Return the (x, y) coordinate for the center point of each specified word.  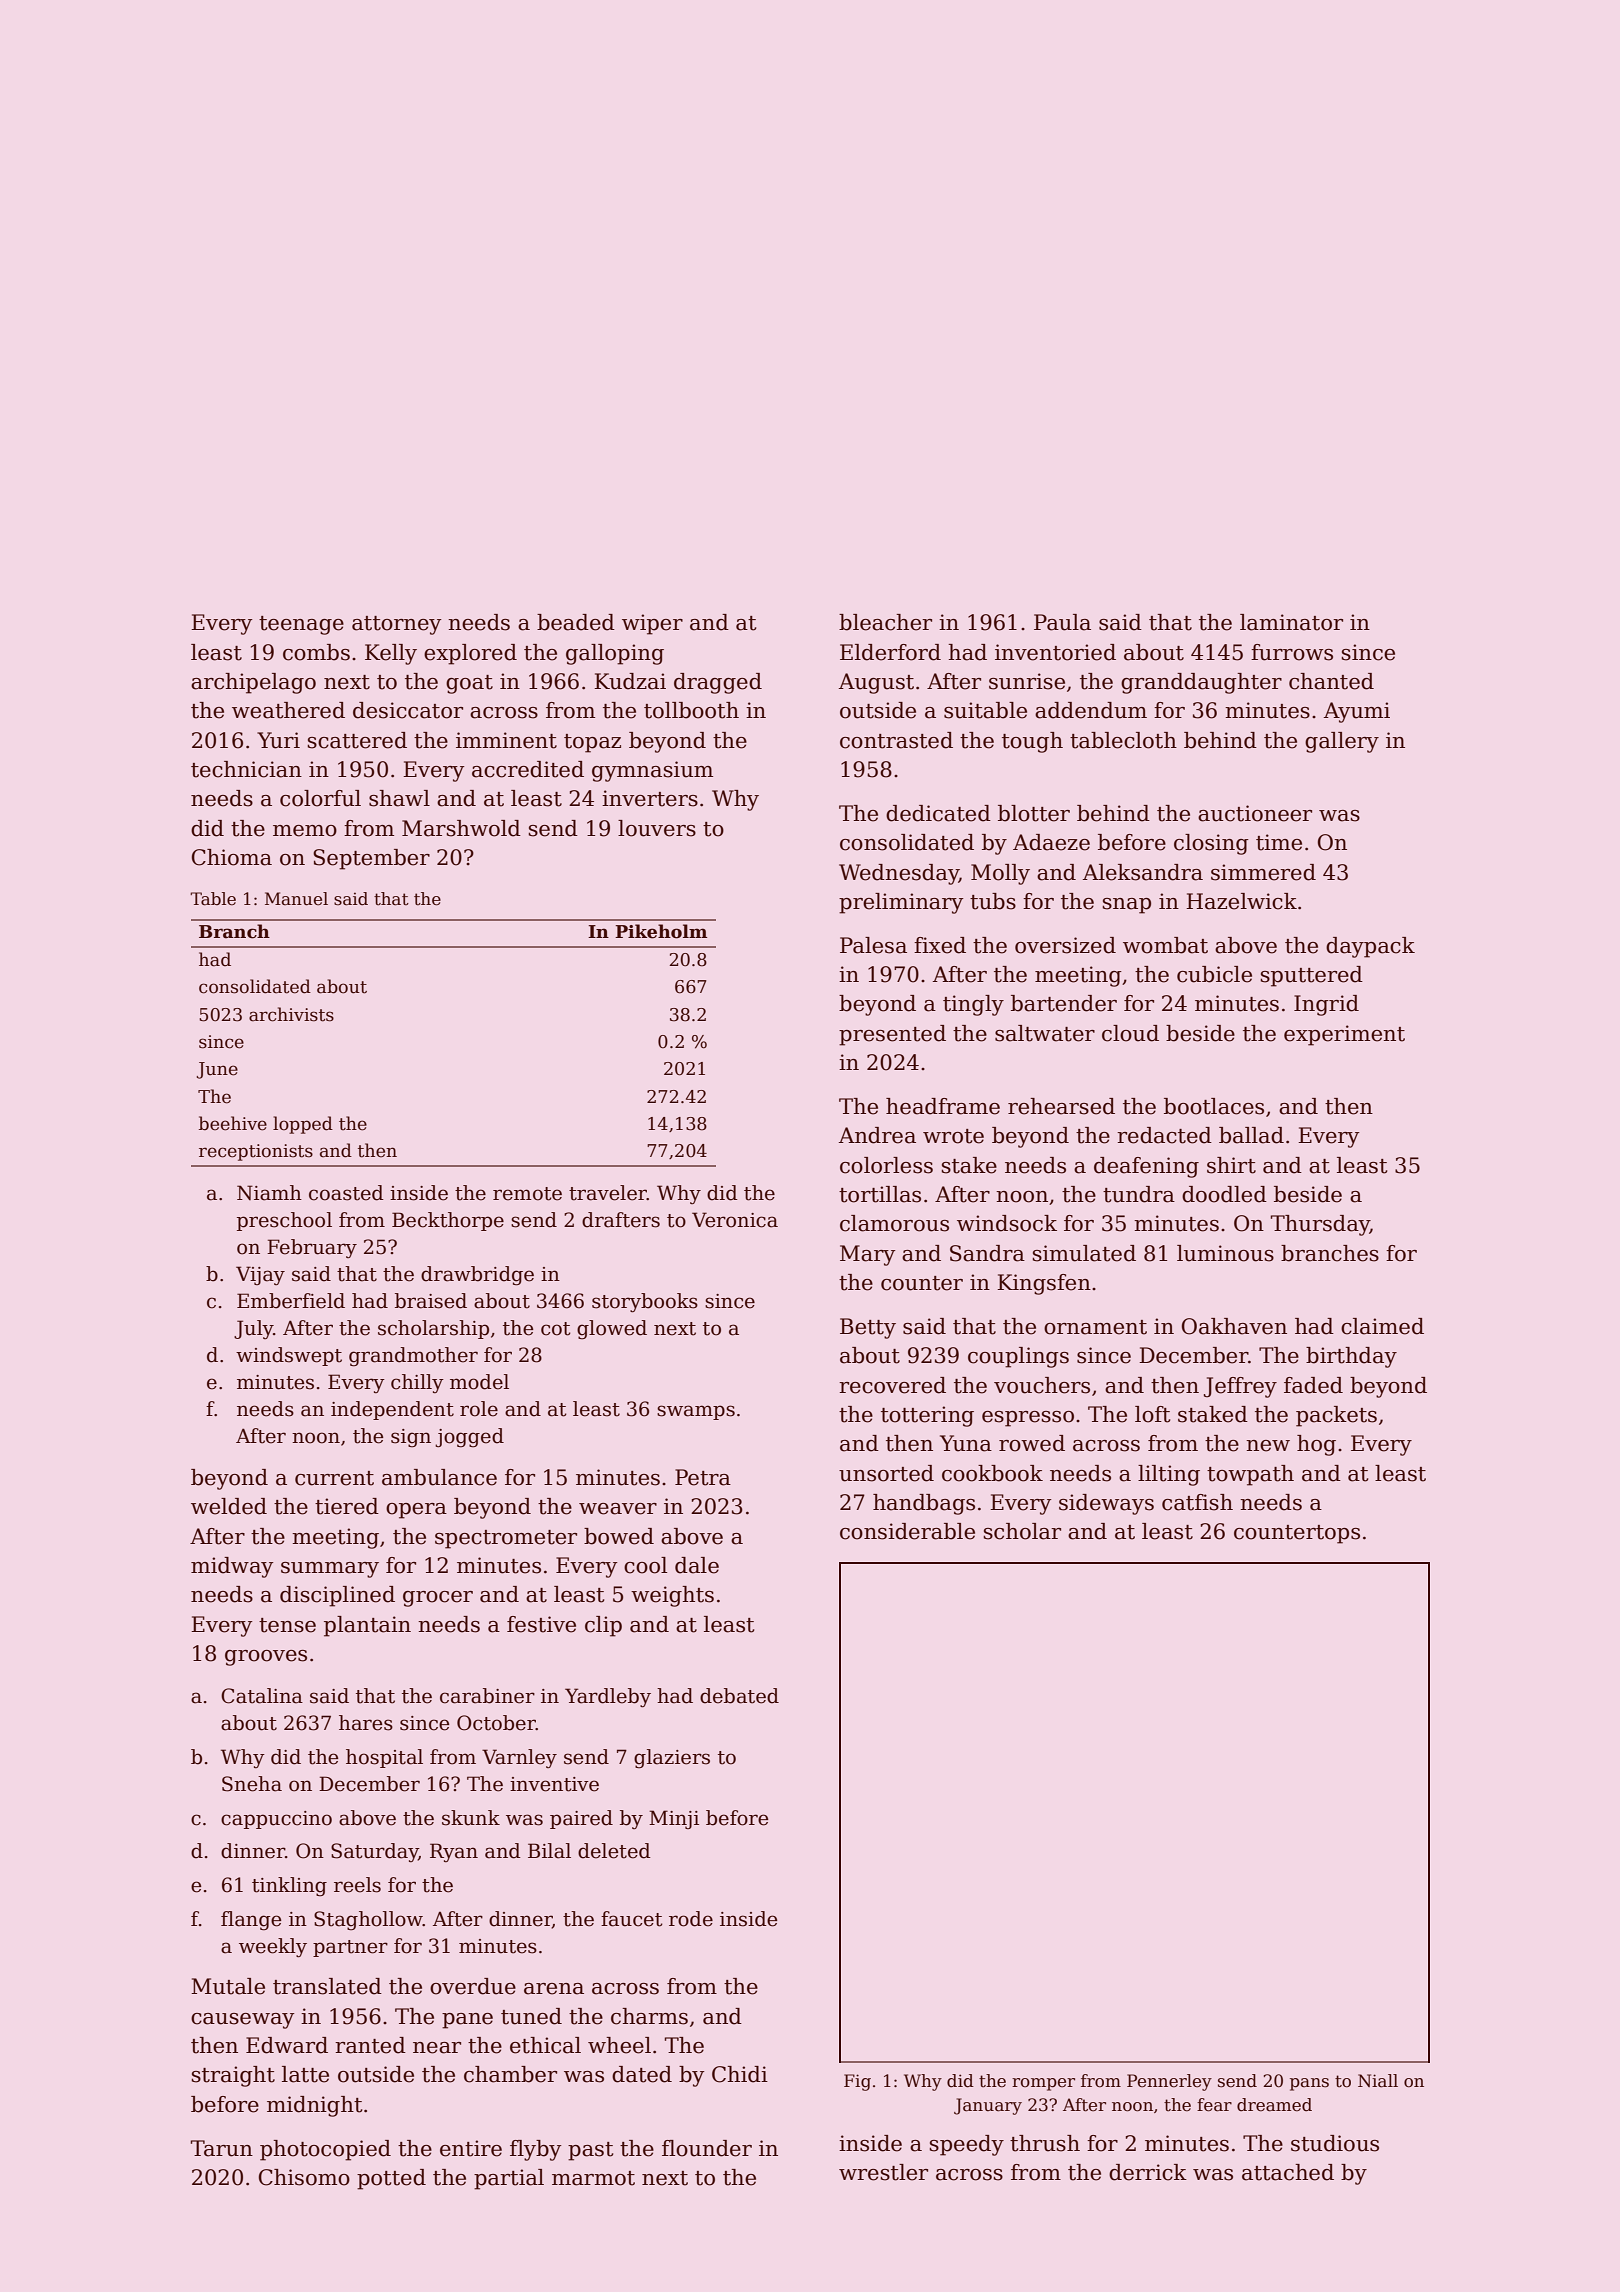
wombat (1165, 945)
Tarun (222, 2148)
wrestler (883, 2172)
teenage (301, 625)
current (334, 1478)
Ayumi (1357, 712)
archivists (291, 1014)
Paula (1062, 622)
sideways (1106, 1504)
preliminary (901, 903)
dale (697, 1565)
